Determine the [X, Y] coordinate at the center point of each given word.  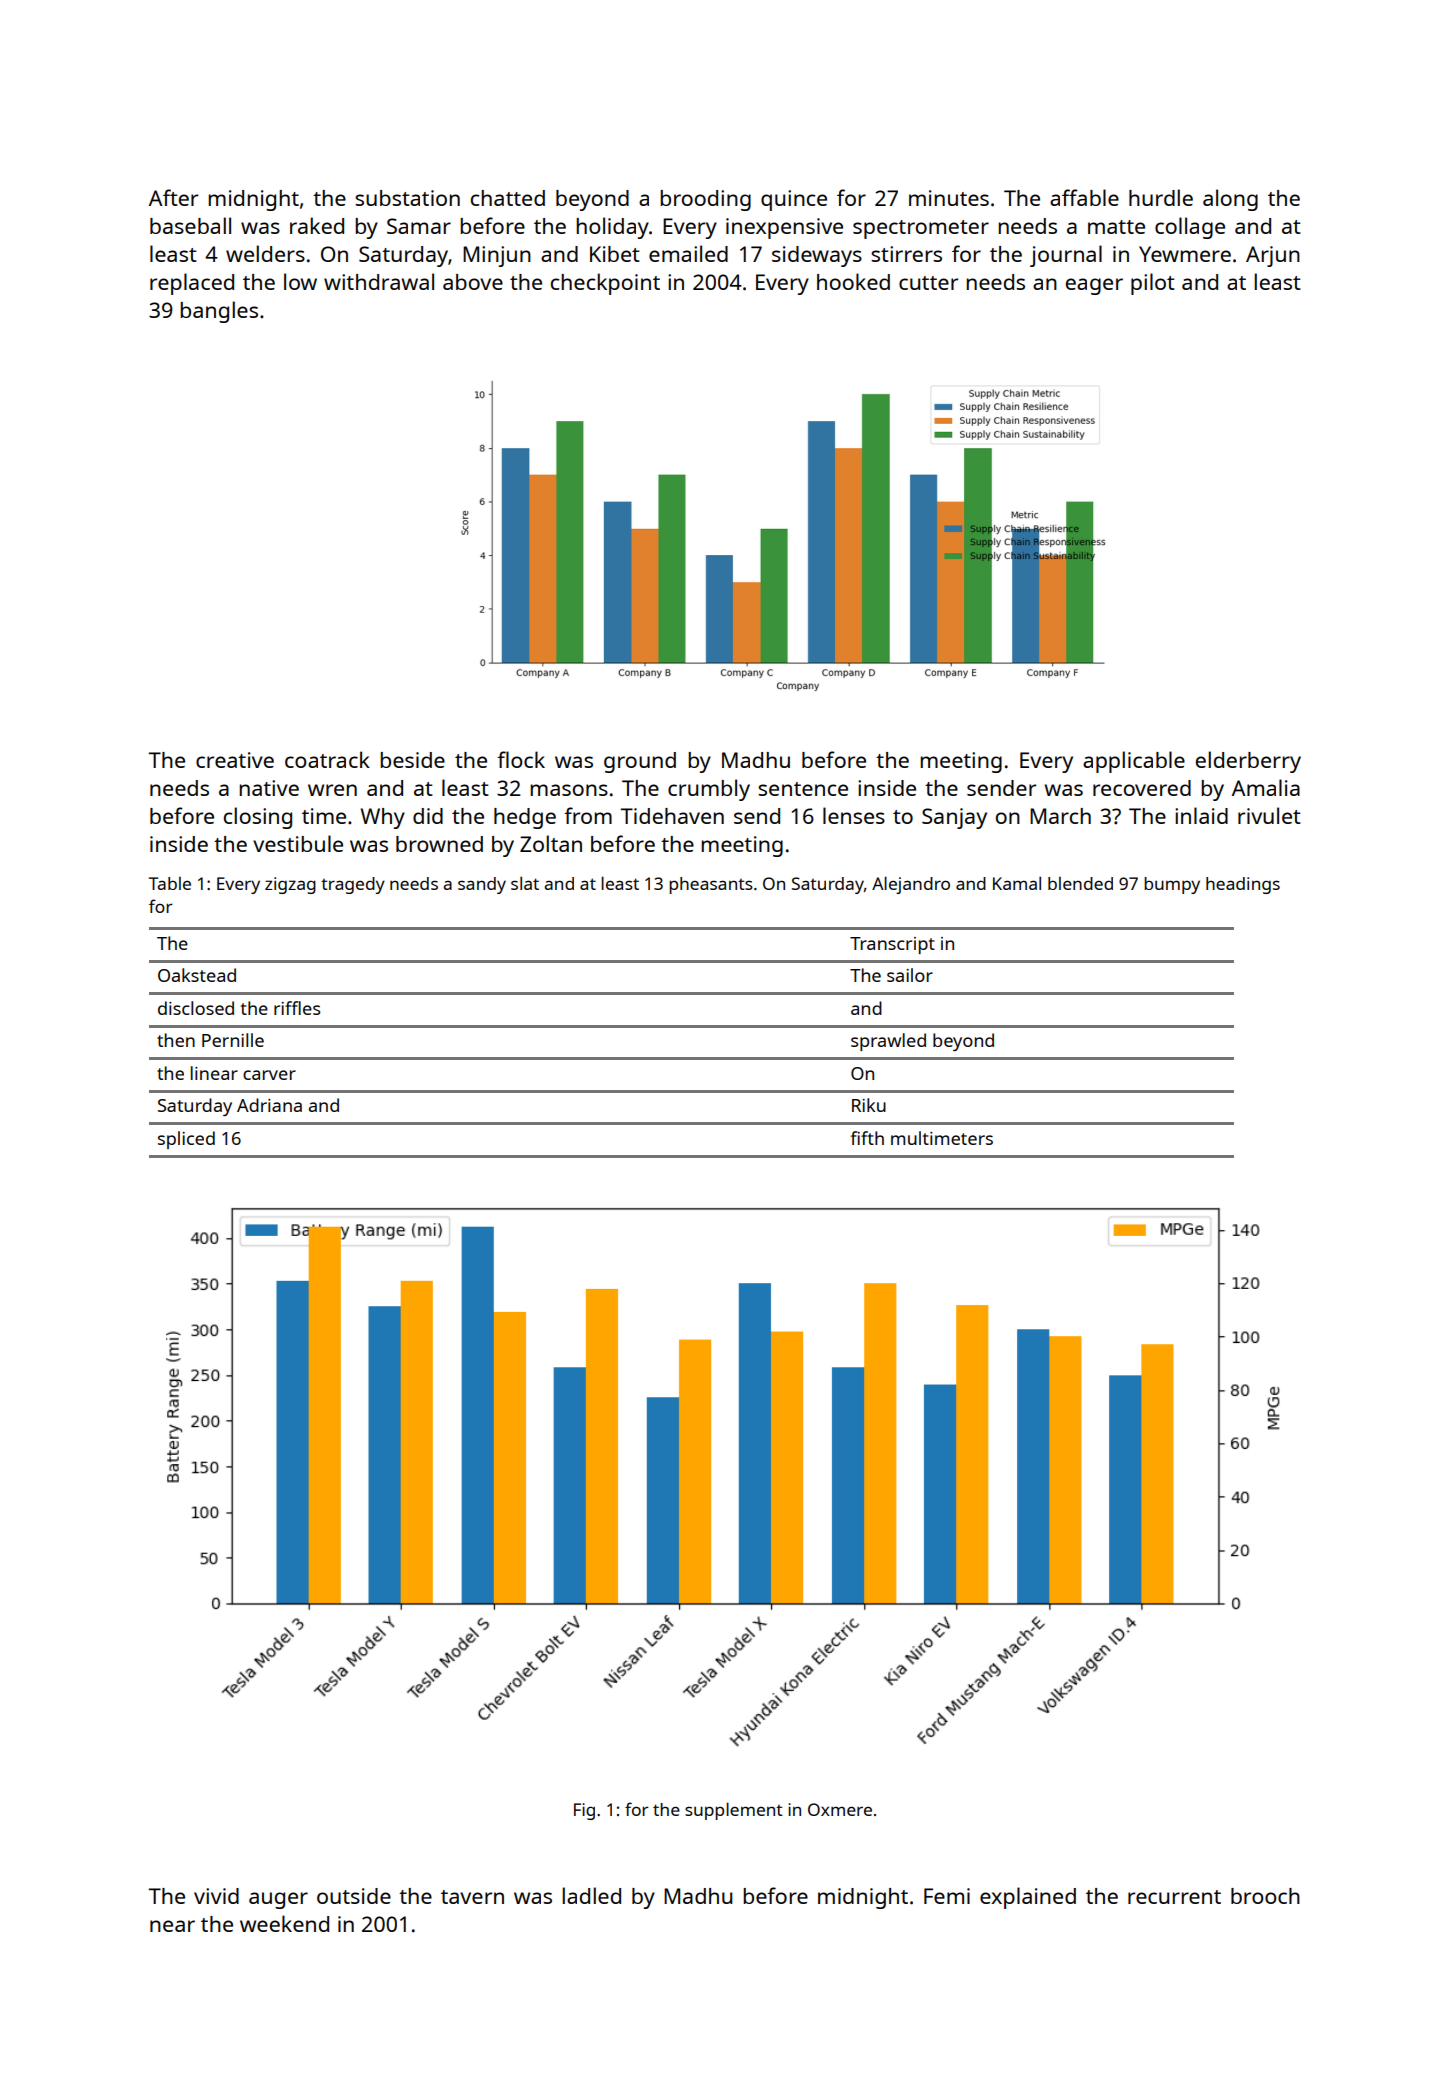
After [173, 197]
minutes [949, 198]
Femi [947, 1896]
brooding [705, 200]
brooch [1265, 1896]
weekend [284, 1923]
